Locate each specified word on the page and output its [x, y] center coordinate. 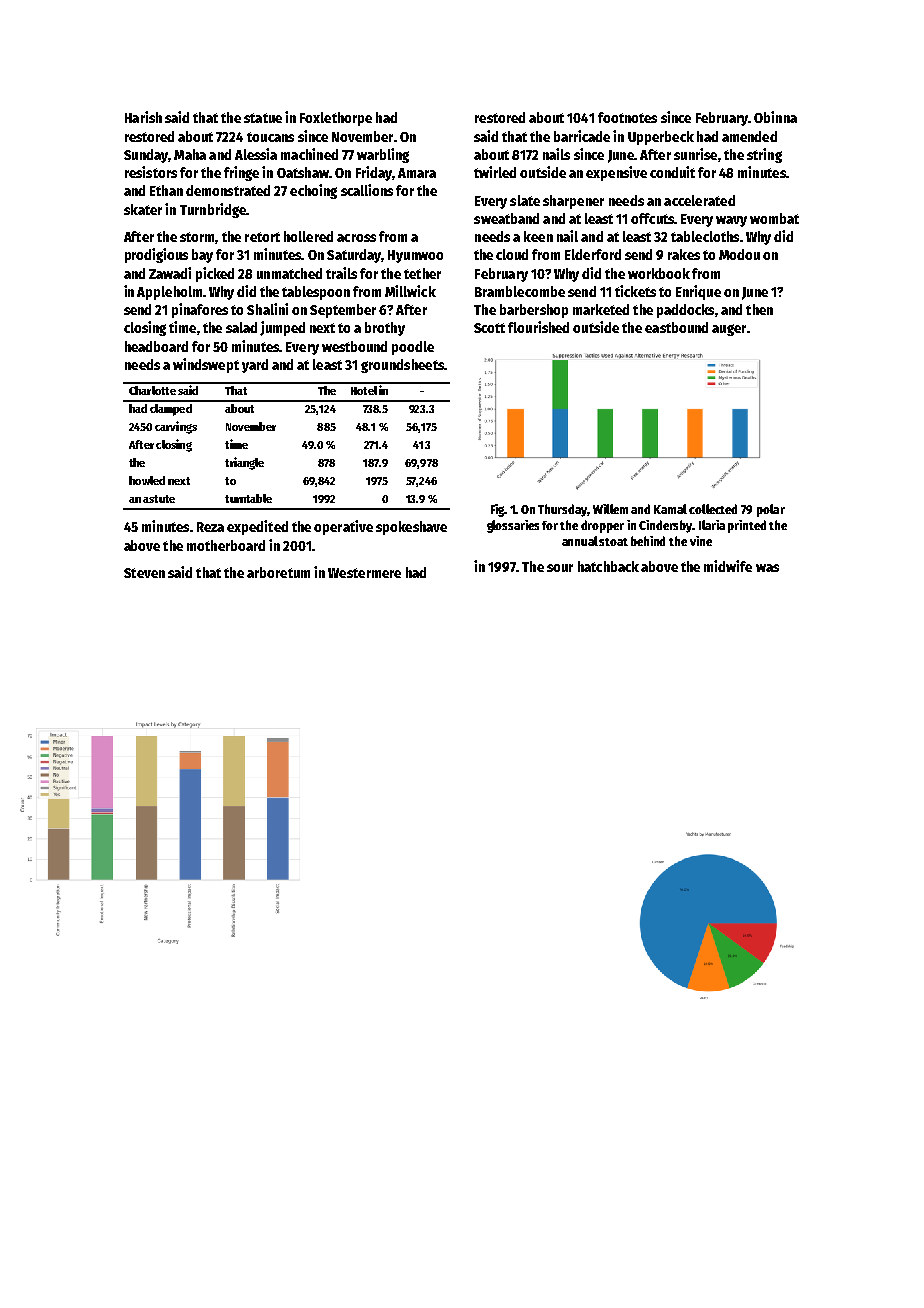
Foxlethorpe [336, 119]
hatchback [608, 566]
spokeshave [411, 528]
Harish [143, 117]
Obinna [775, 117]
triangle [244, 463]
